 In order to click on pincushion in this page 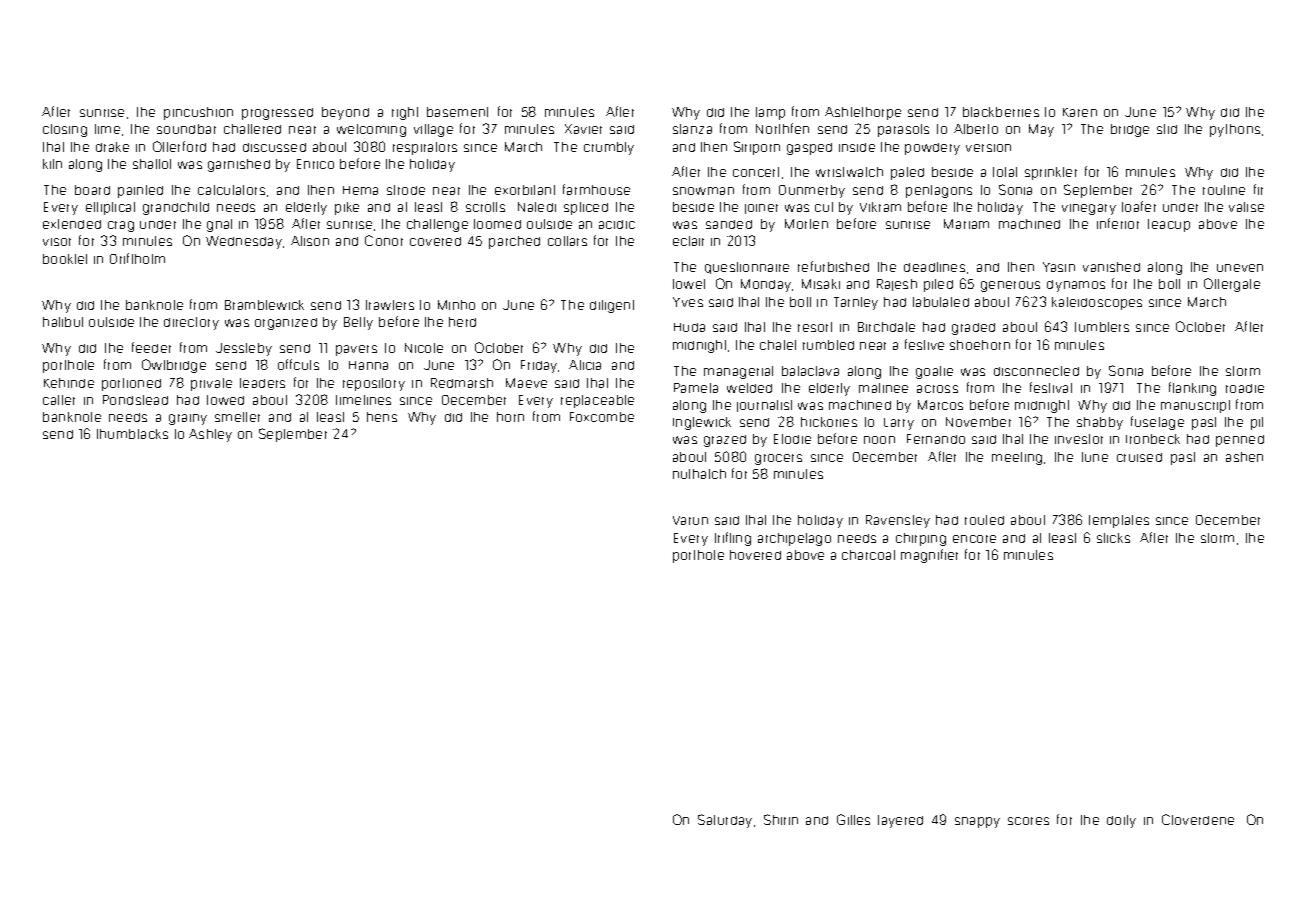, I will do `click(198, 113)`.
